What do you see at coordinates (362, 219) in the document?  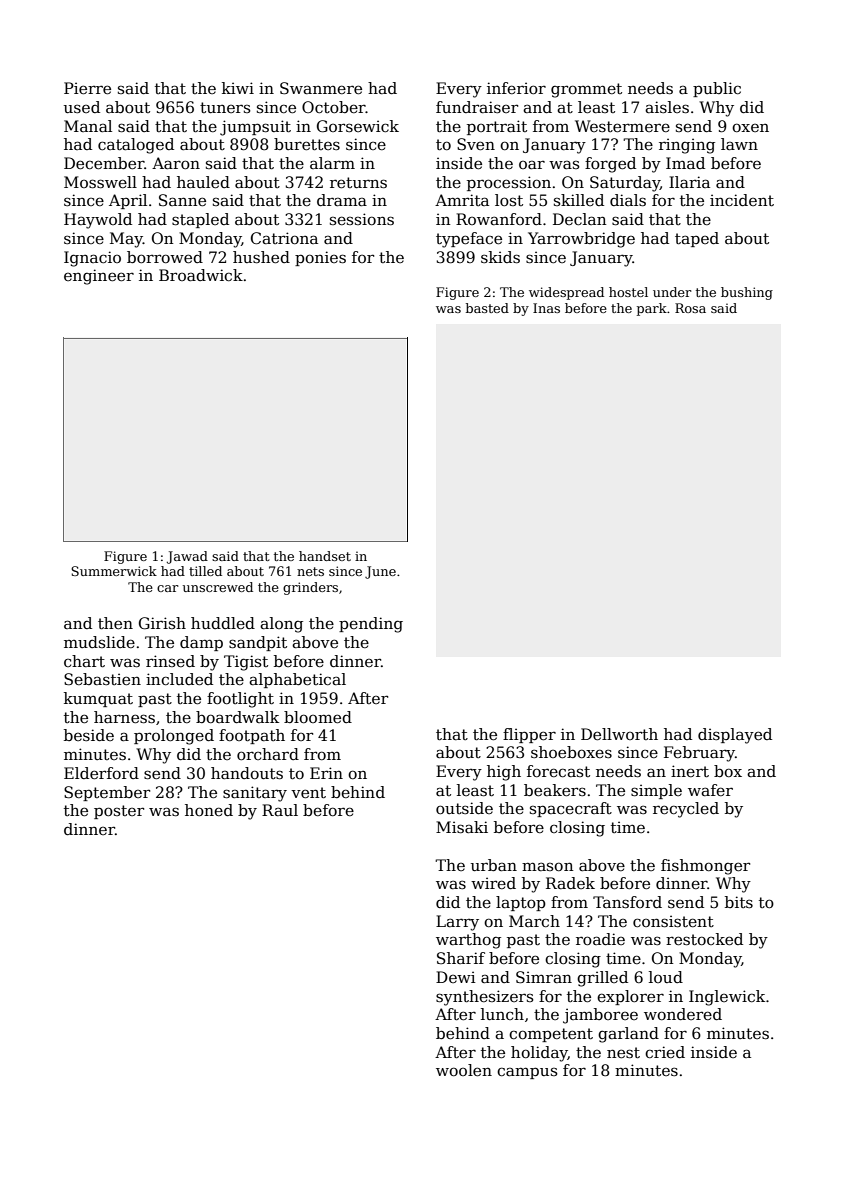 I see `sessions` at bounding box center [362, 219].
